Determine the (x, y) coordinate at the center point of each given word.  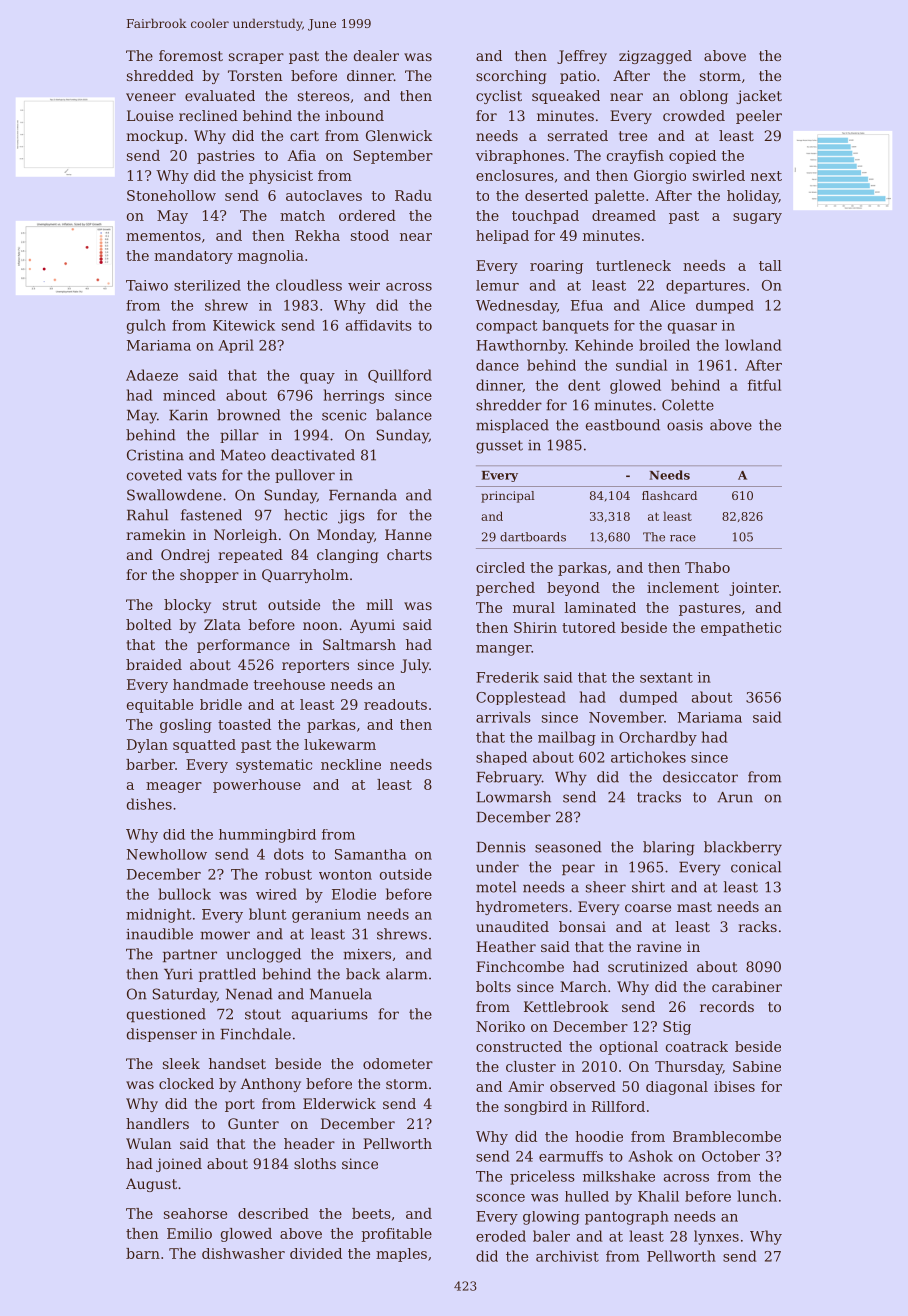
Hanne (408, 534)
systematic (274, 766)
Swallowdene (174, 495)
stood (370, 235)
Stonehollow (171, 195)
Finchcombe (520, 966)
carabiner (747, 986)
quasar (692, 328)
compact (506, 327)
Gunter (253, 1123)
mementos (163, 236)
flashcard (669, 495)
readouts (395, 704)
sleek (181, 1063)
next (766, 176)
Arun (735, 797)
